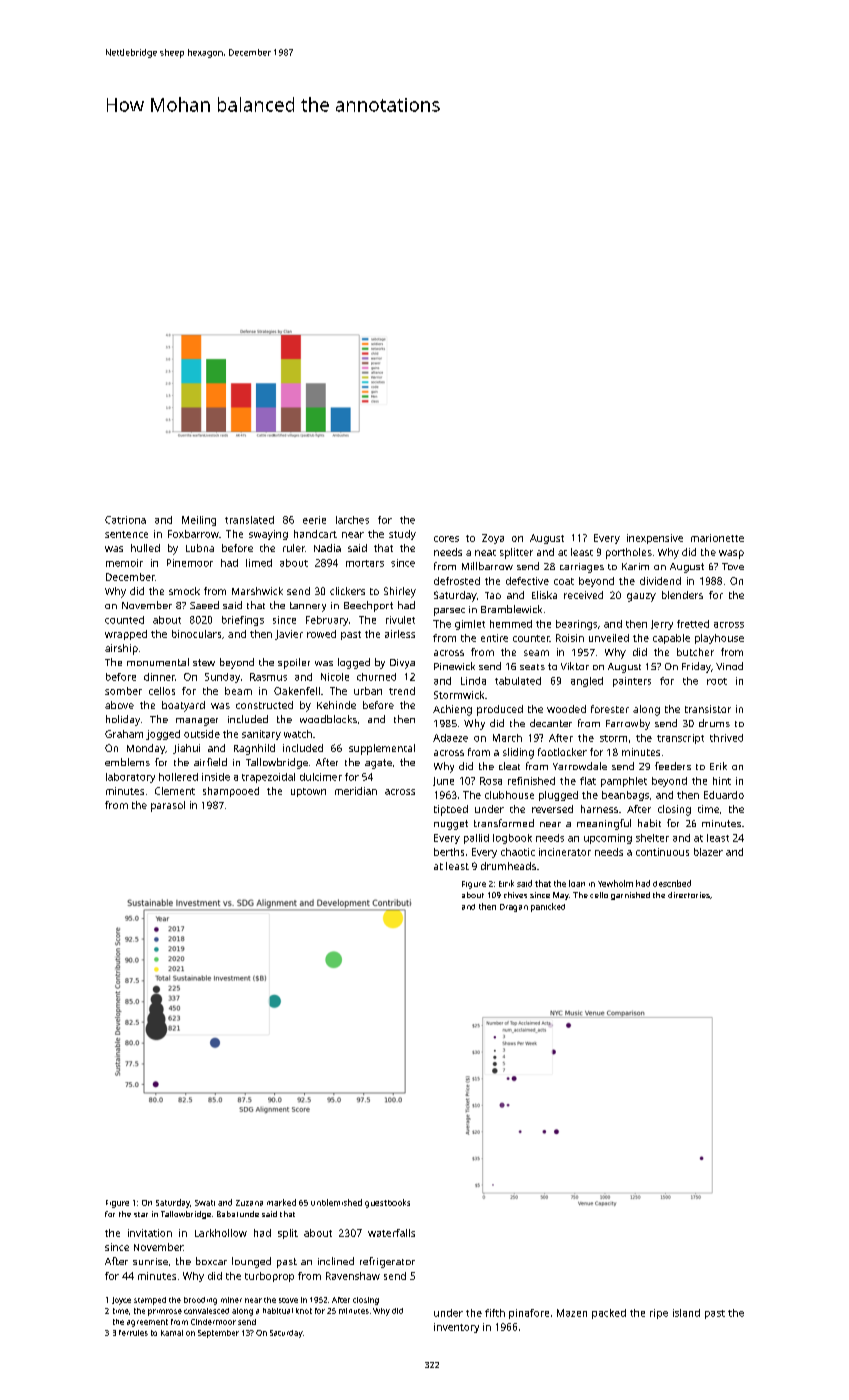 The width and height of the page is (849, 1400). What do you see at coordinates (387, 1203) in the page?
I see `guestbooks` at bounding box center [387, 1203].
